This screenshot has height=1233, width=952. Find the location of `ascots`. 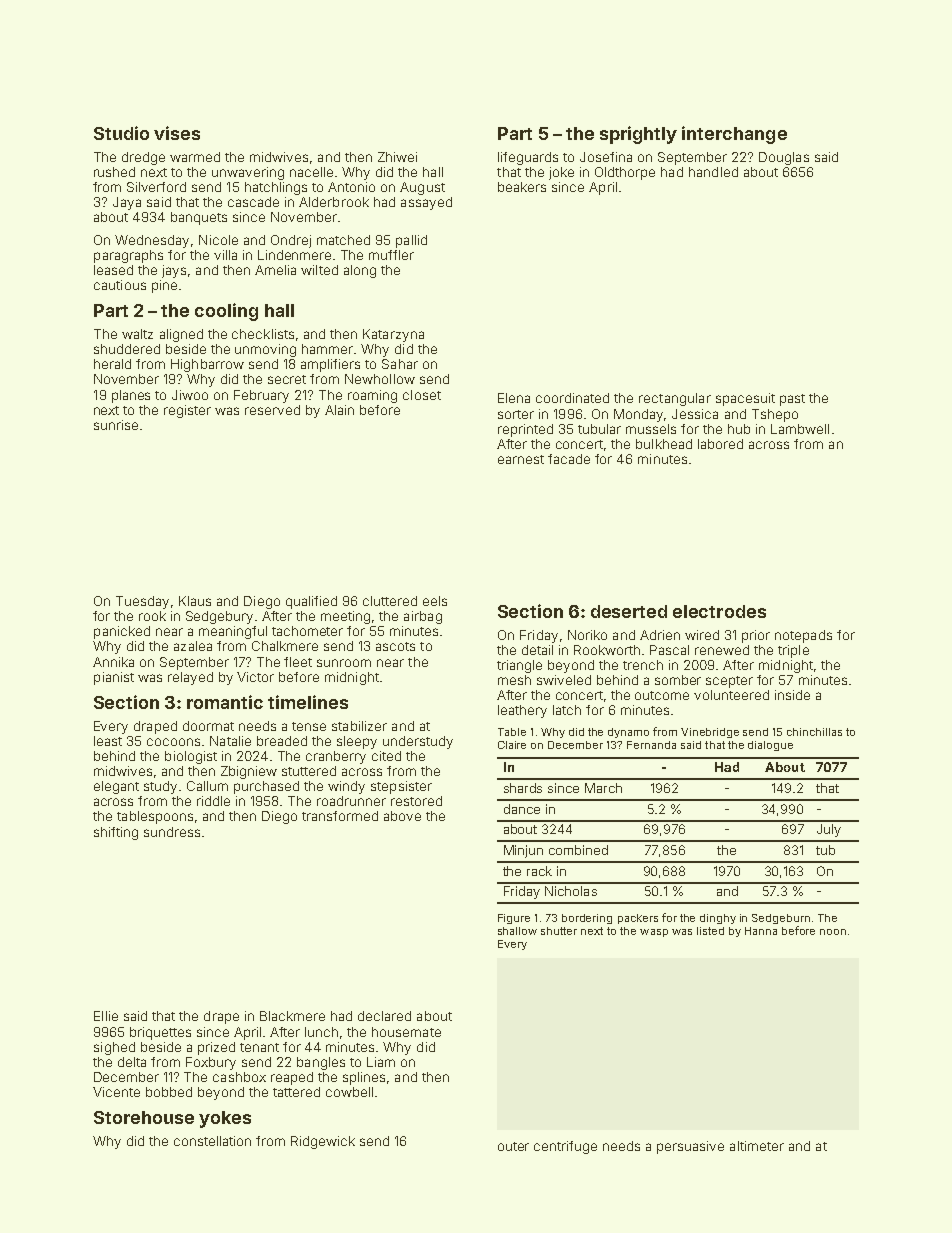

ascots is located at coordinates (395, 646).
